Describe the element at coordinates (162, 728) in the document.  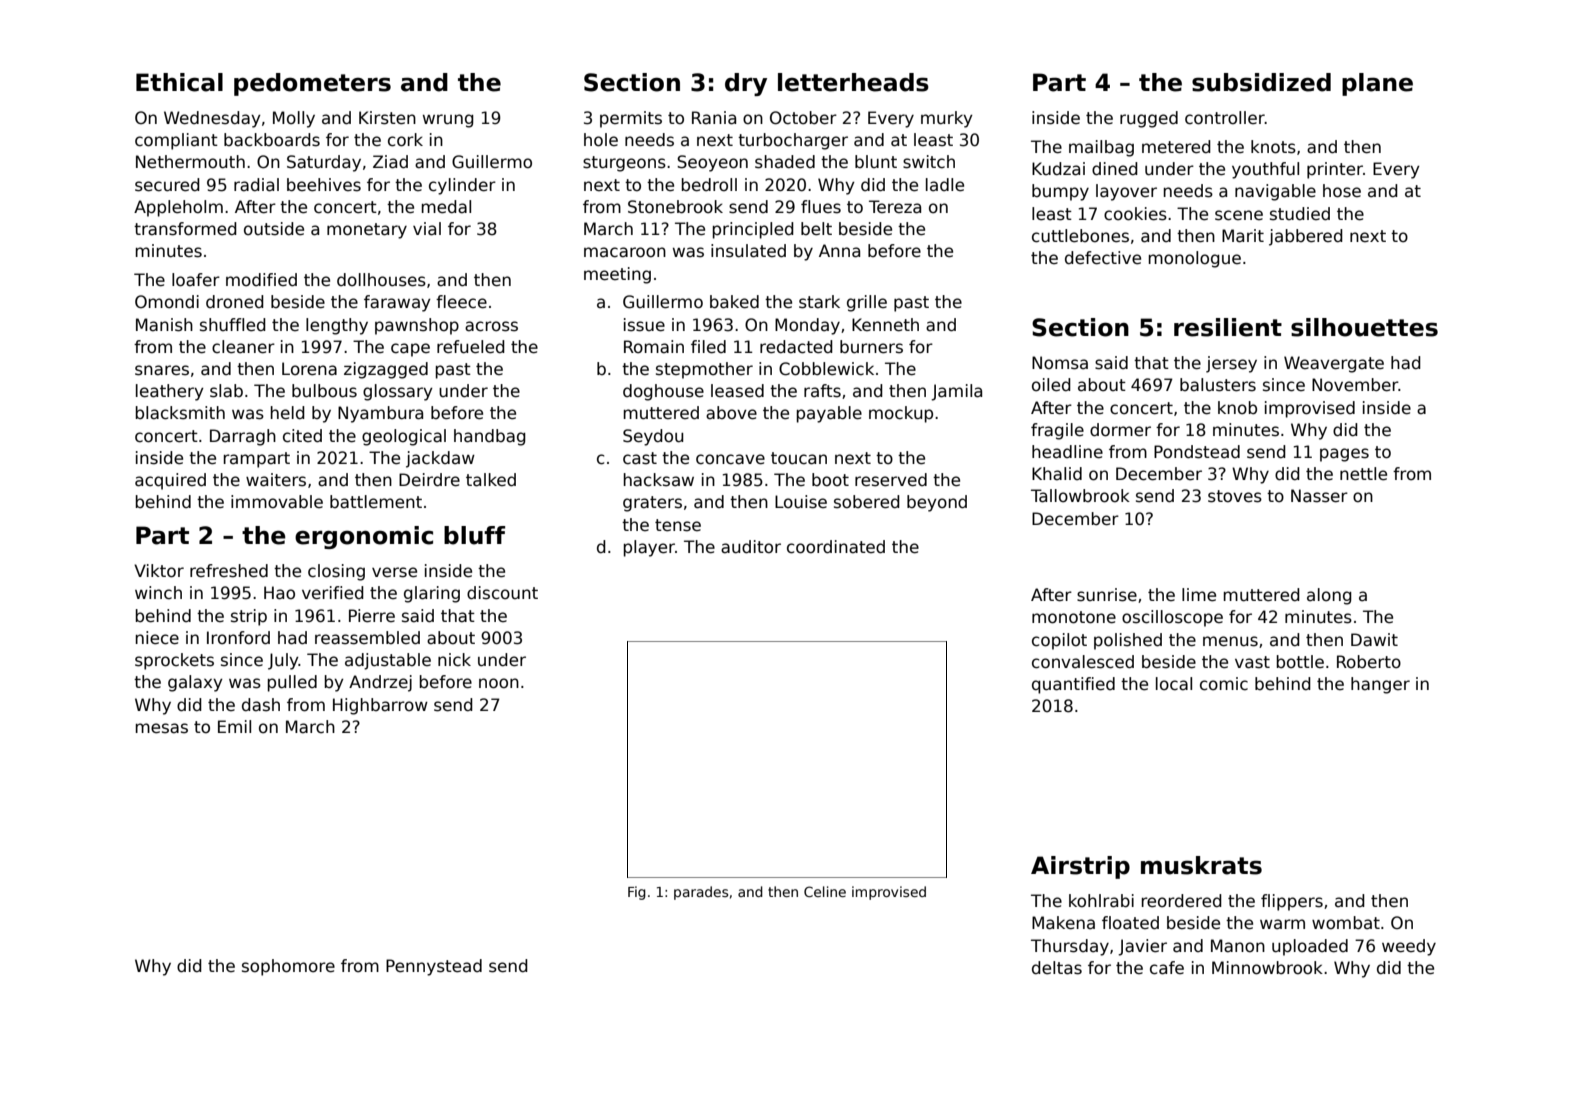
I see `mesas` at that location.
